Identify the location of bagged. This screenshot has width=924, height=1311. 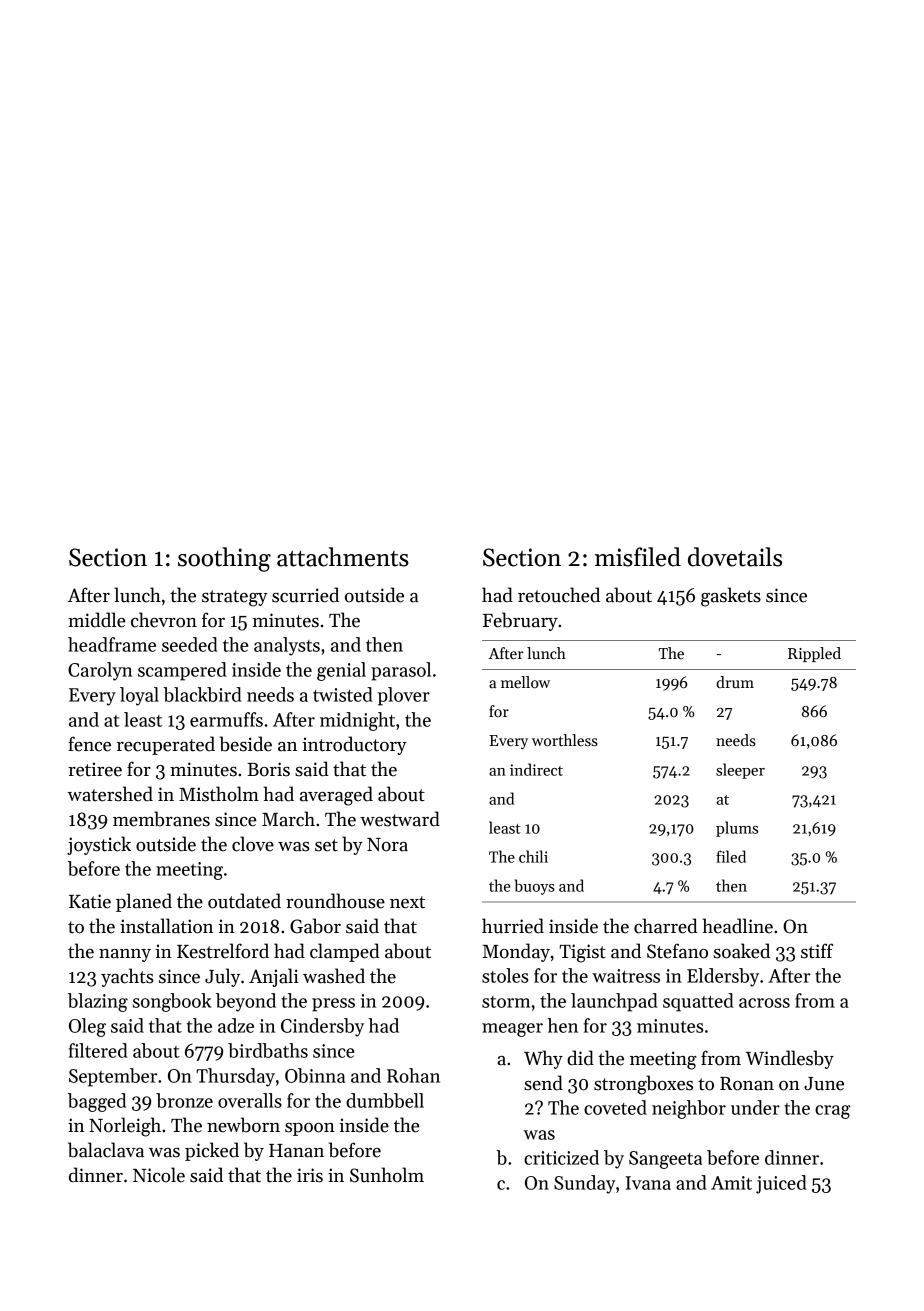
(97, 1102).
